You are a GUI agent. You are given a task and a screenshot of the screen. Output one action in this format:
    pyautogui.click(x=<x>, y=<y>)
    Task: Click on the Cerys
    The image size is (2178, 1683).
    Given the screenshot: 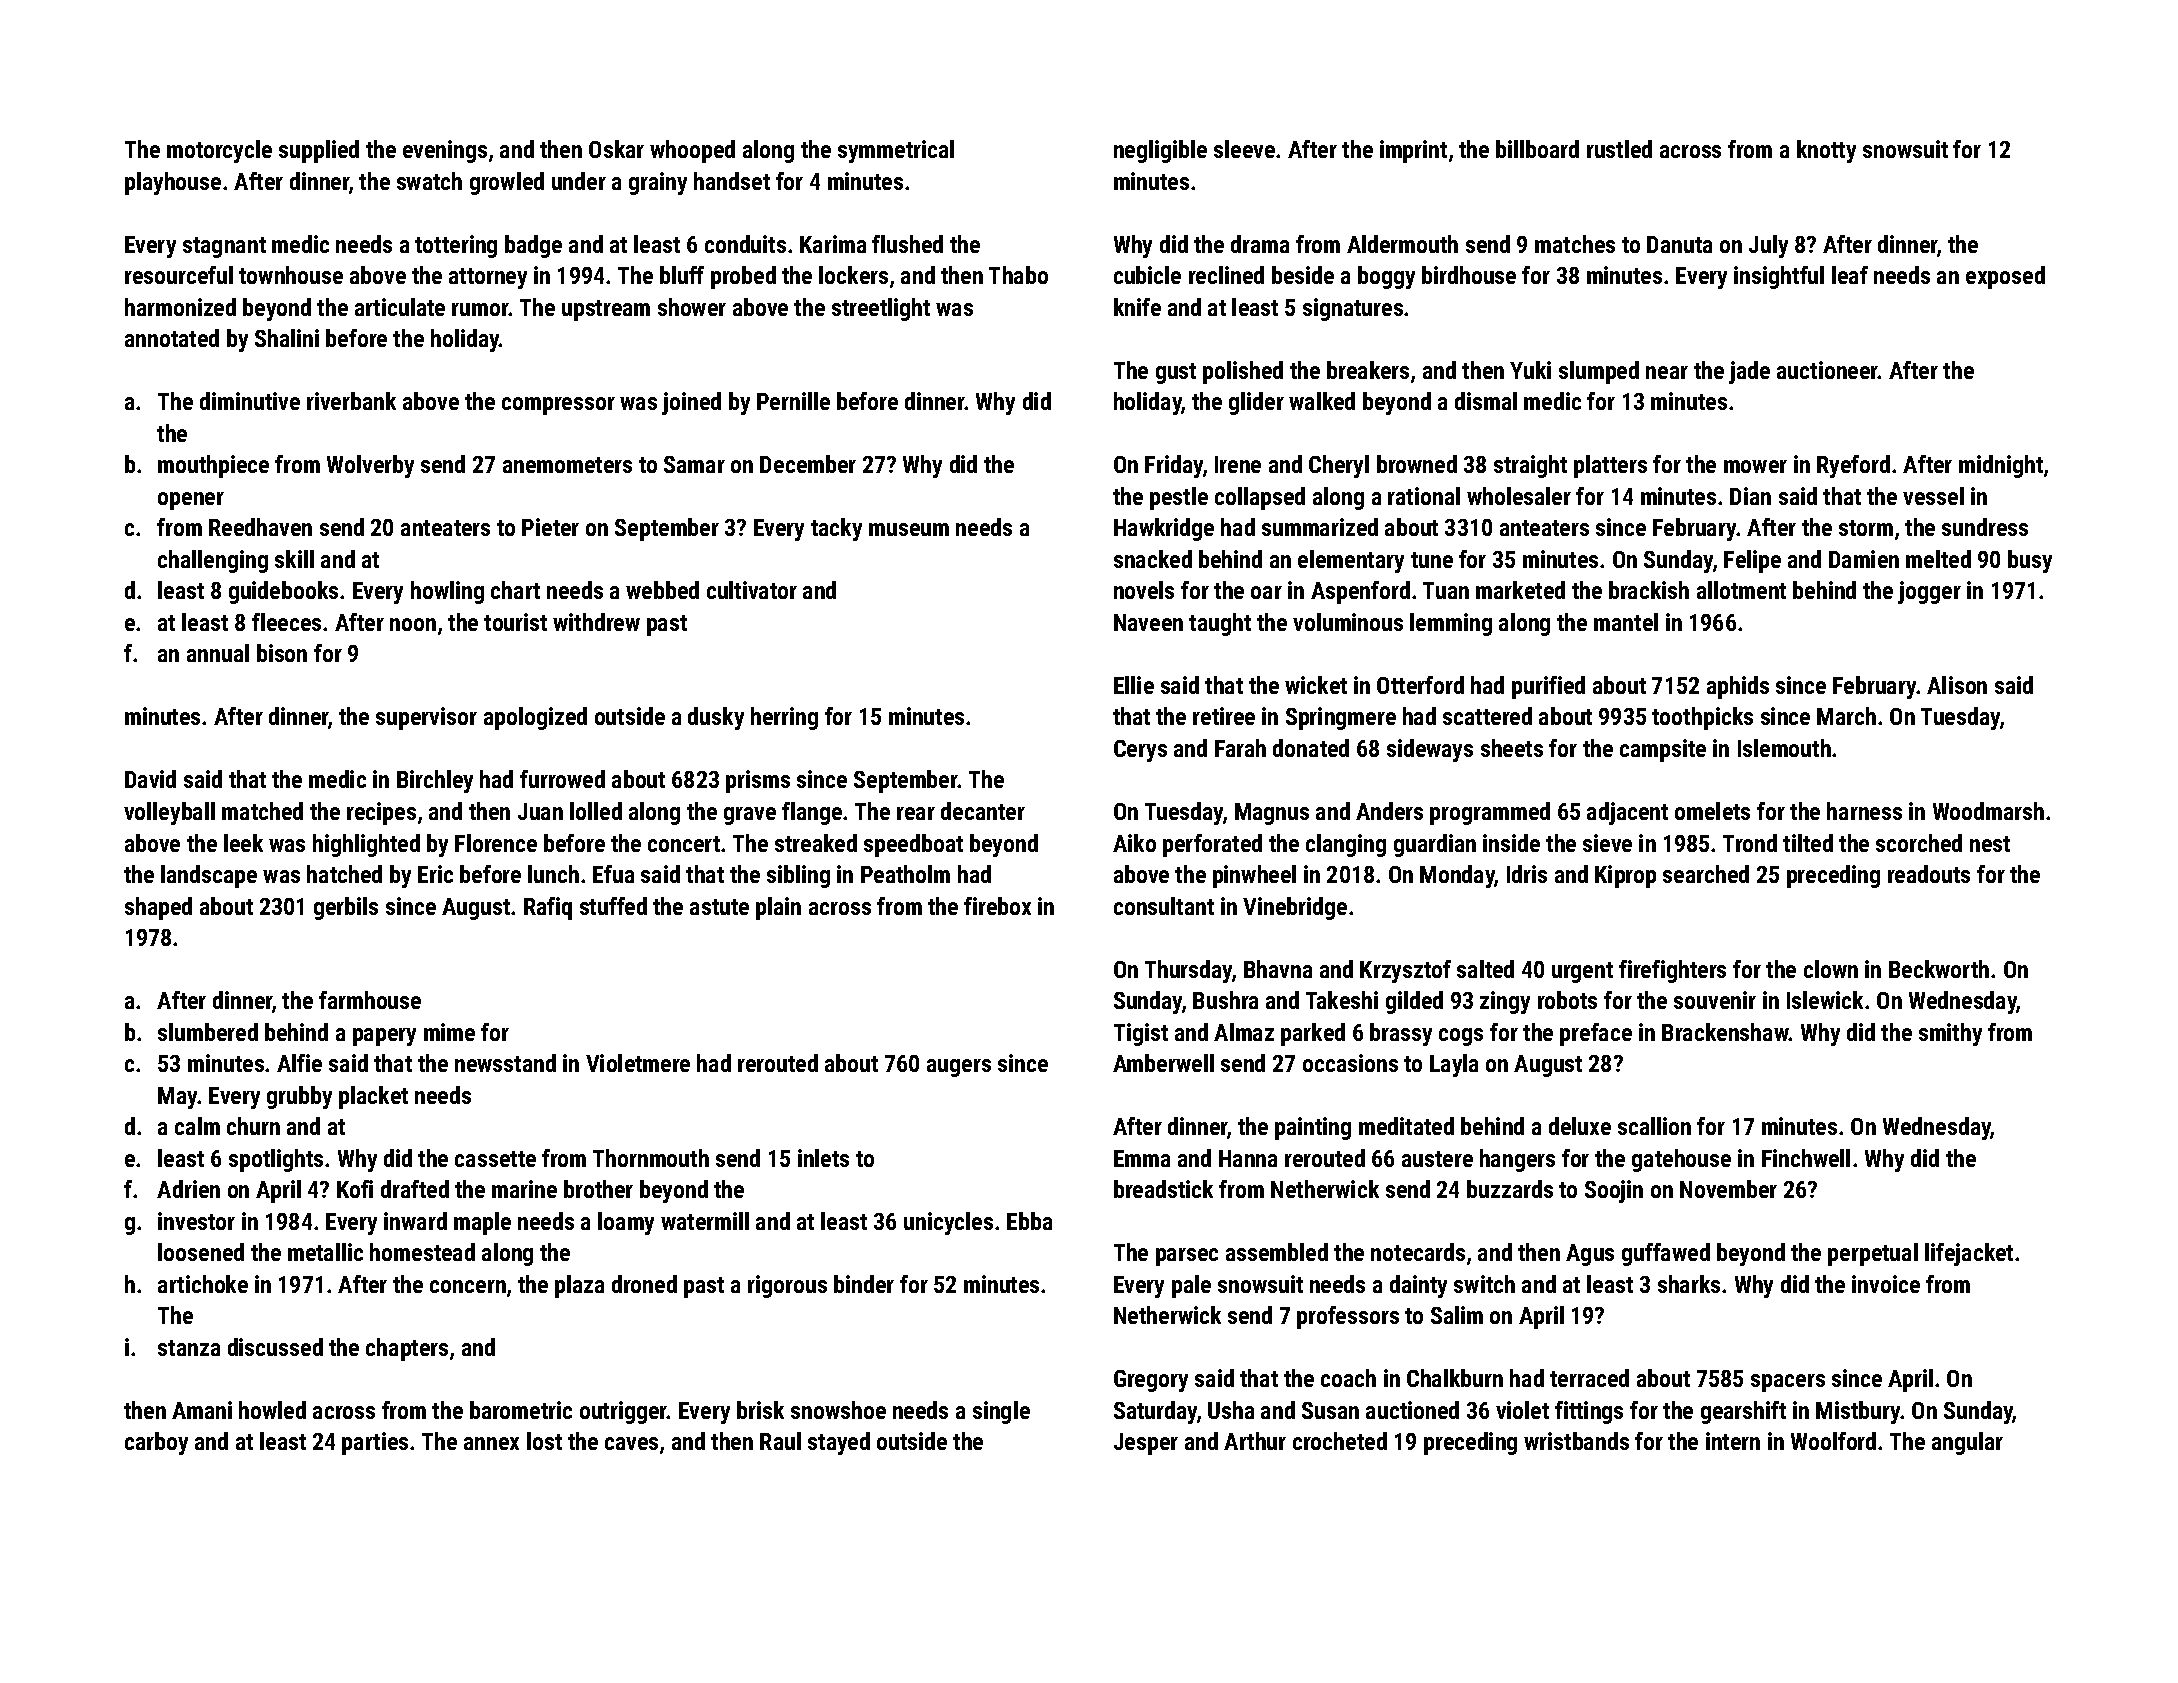 What is the action you would take?
    pyautogui.click(x=1140, y=751)
